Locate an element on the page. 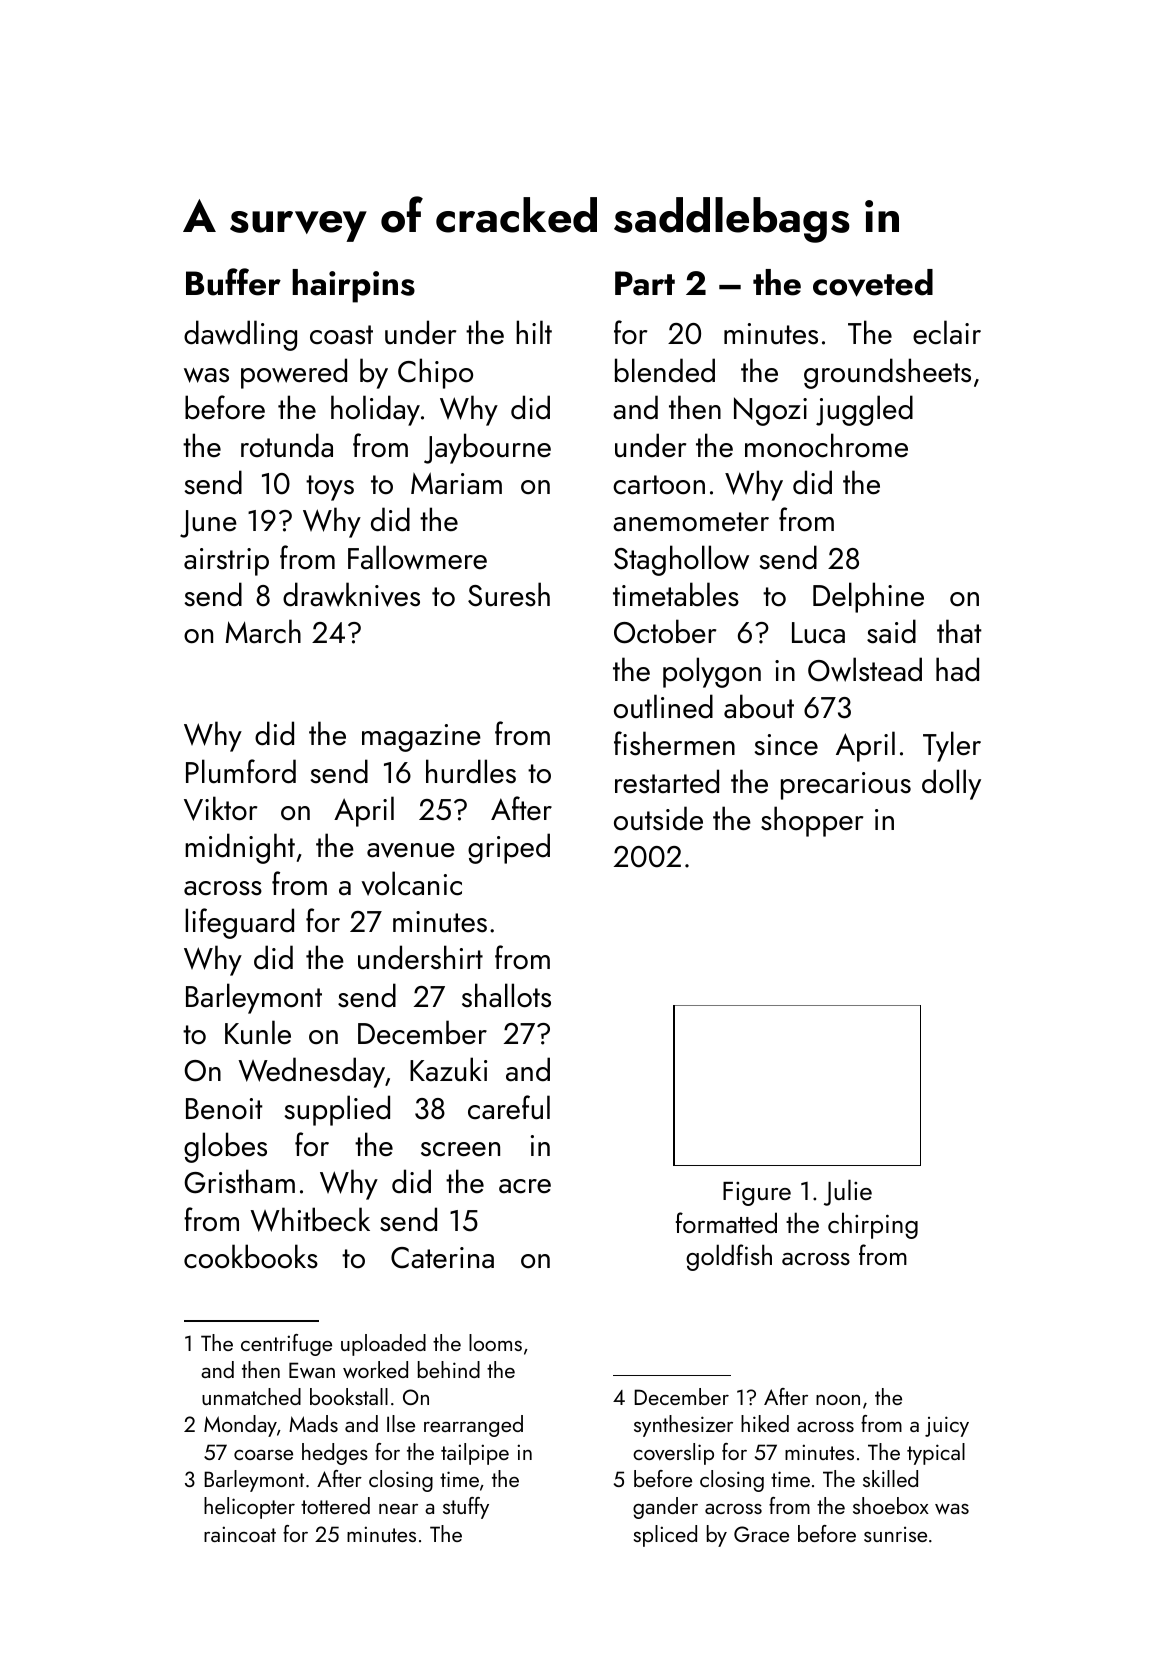 Image resolution: width=1165 pixels, height=1654 pixels. helicopter is located at coordinates (249, 1508).
